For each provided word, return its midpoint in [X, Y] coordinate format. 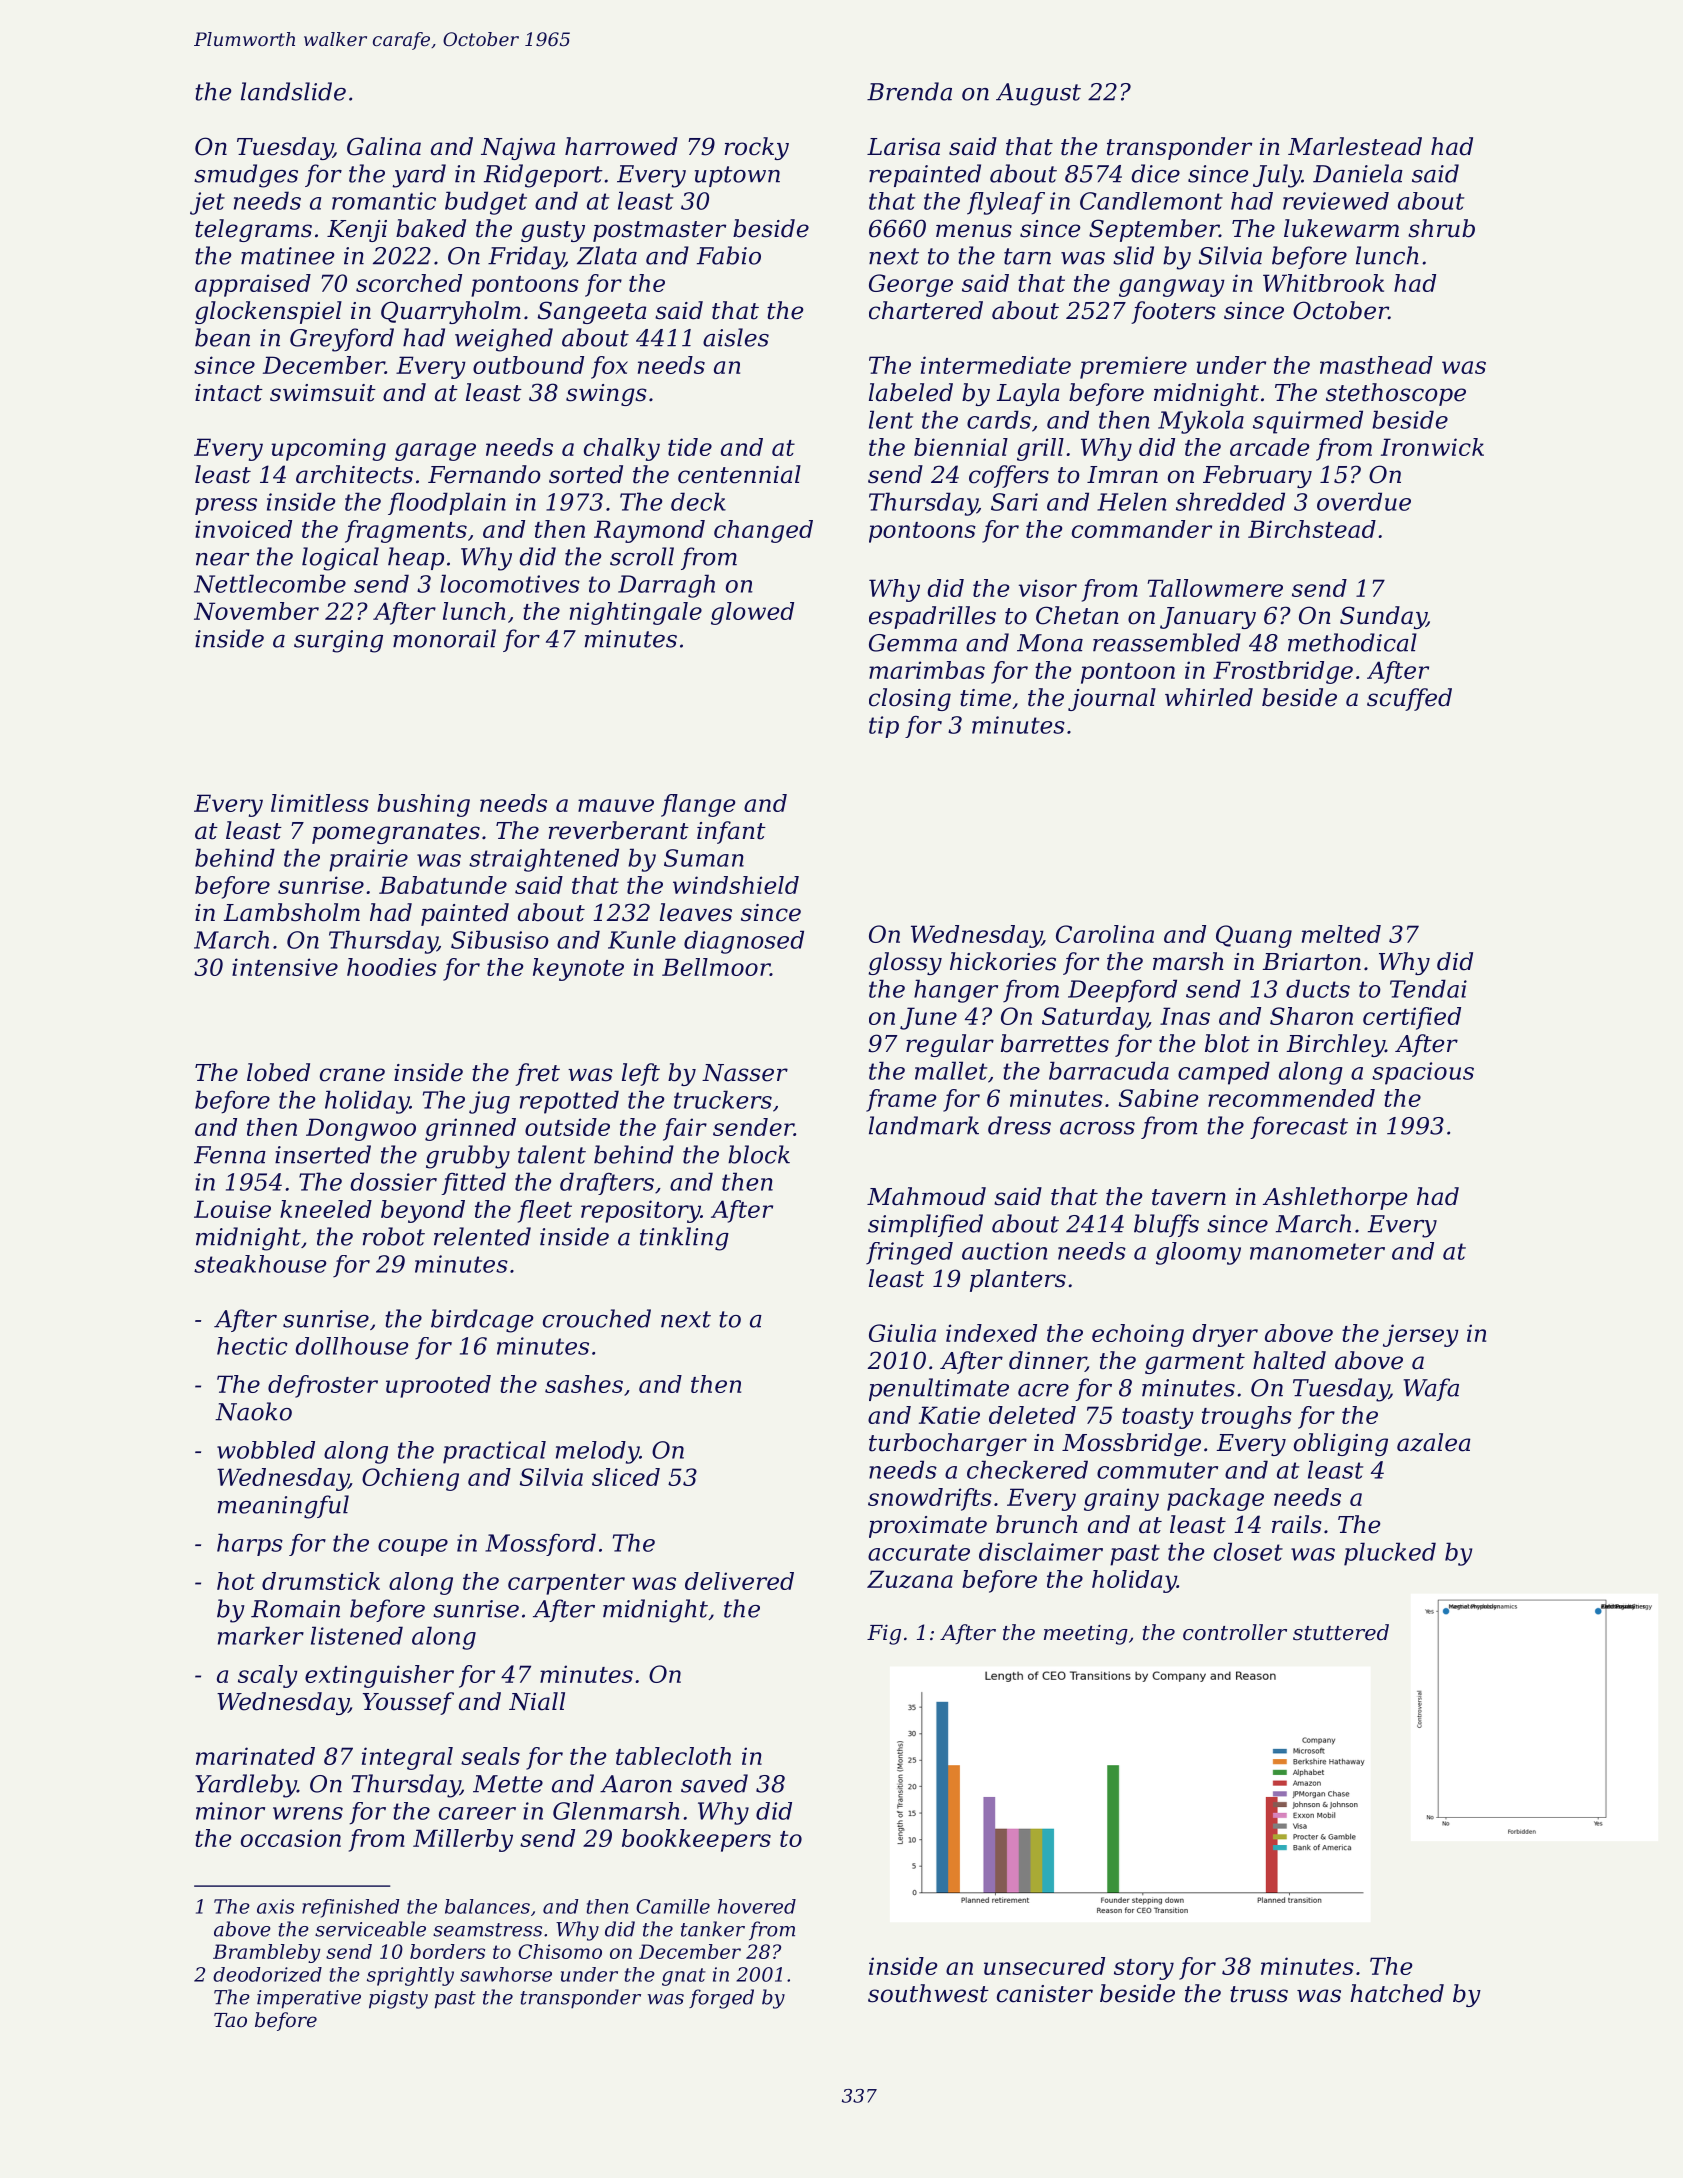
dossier [393, 1181]
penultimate [939, 1389]
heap [416, 558]
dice [1156, 173]
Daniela [1358, 173]
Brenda [909, 91]
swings [606, 395]
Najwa [518, 149]
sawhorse [506, 1974]
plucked [1390, 1554]
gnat [684, 1977]
